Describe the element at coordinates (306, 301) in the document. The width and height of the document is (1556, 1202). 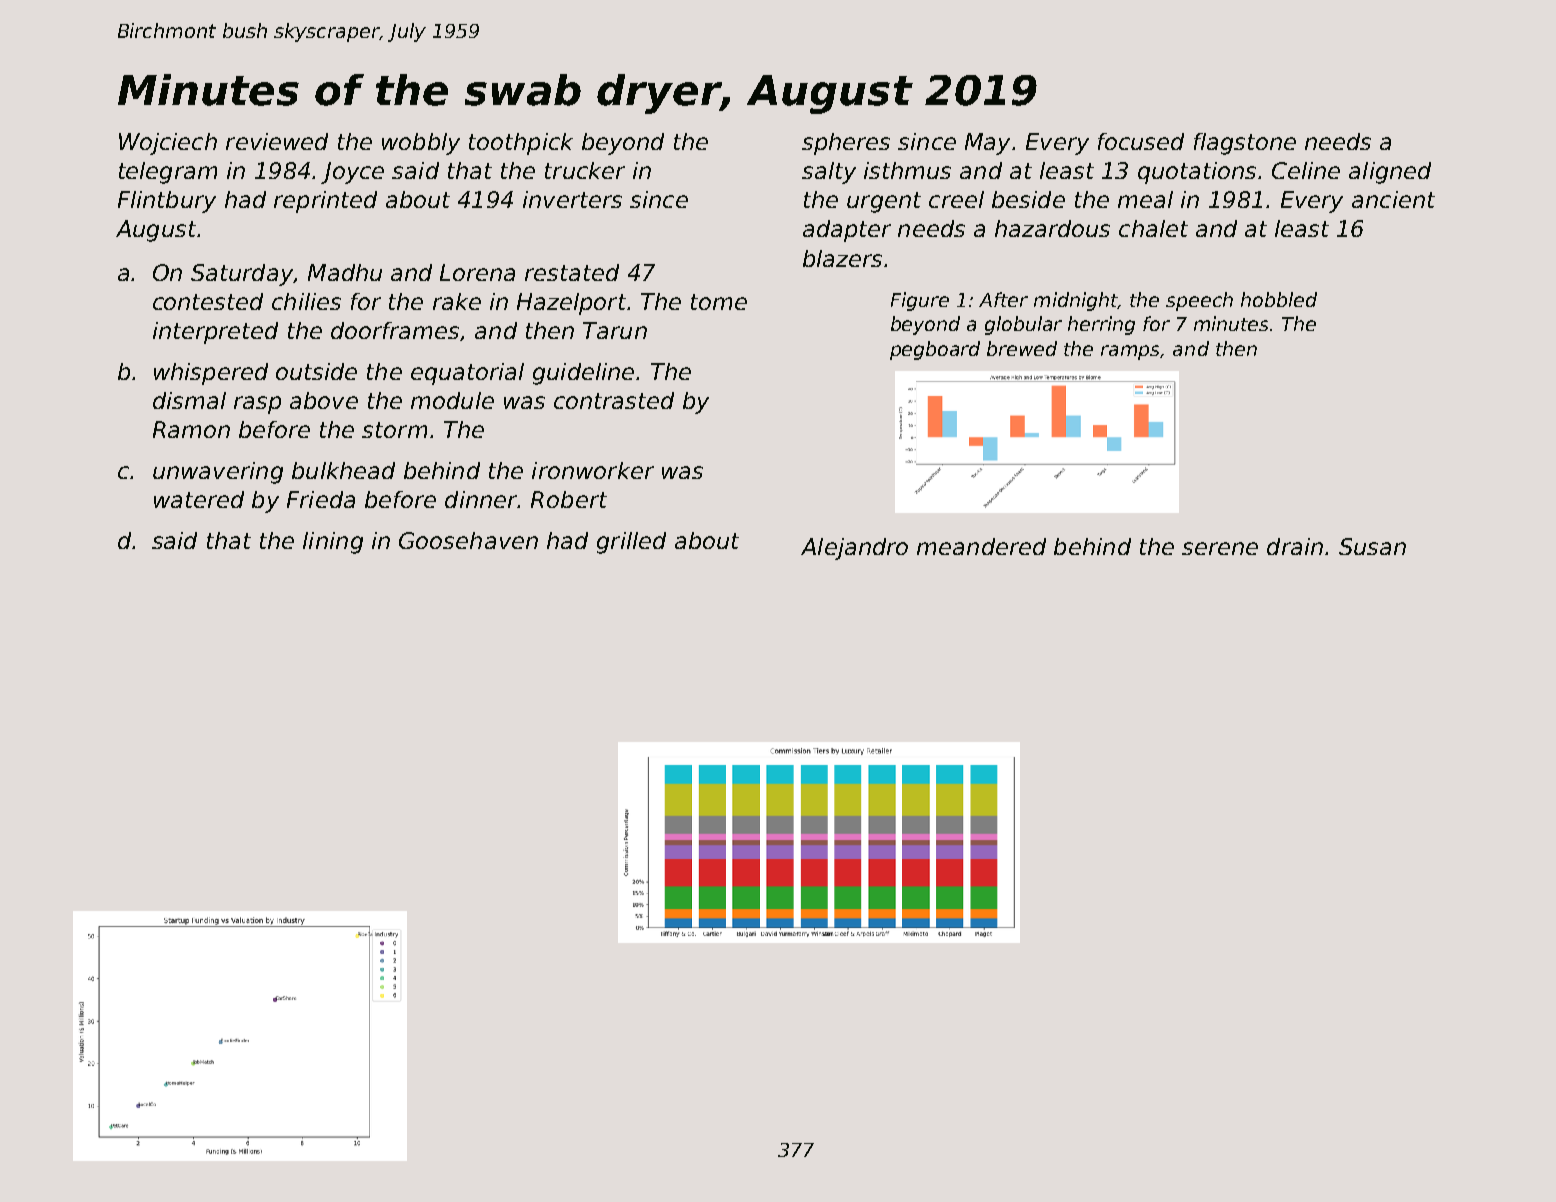
I see `chilies` at that location.
